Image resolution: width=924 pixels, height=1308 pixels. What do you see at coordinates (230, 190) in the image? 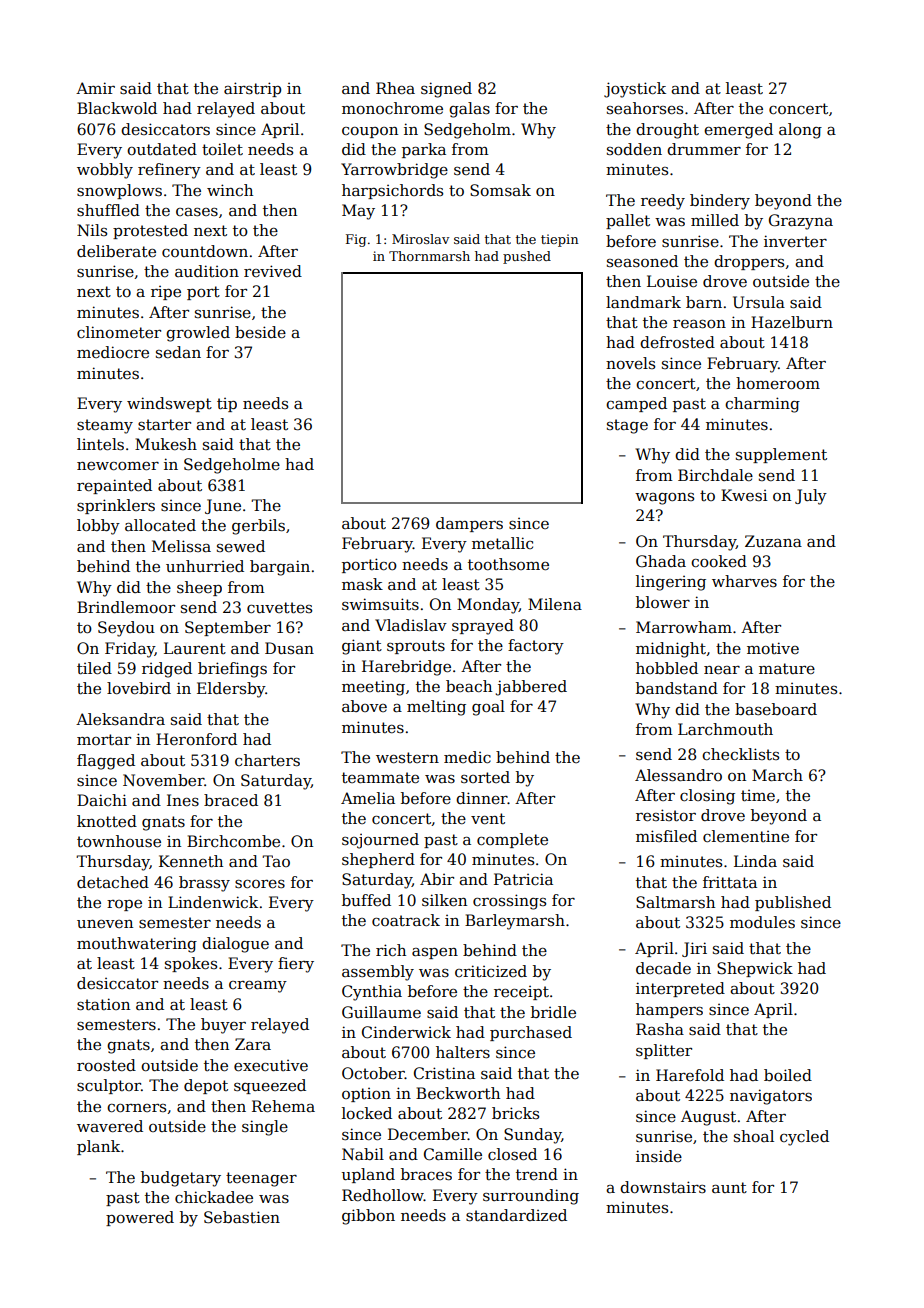
I see `winch` at bounding box center [230, 190].
